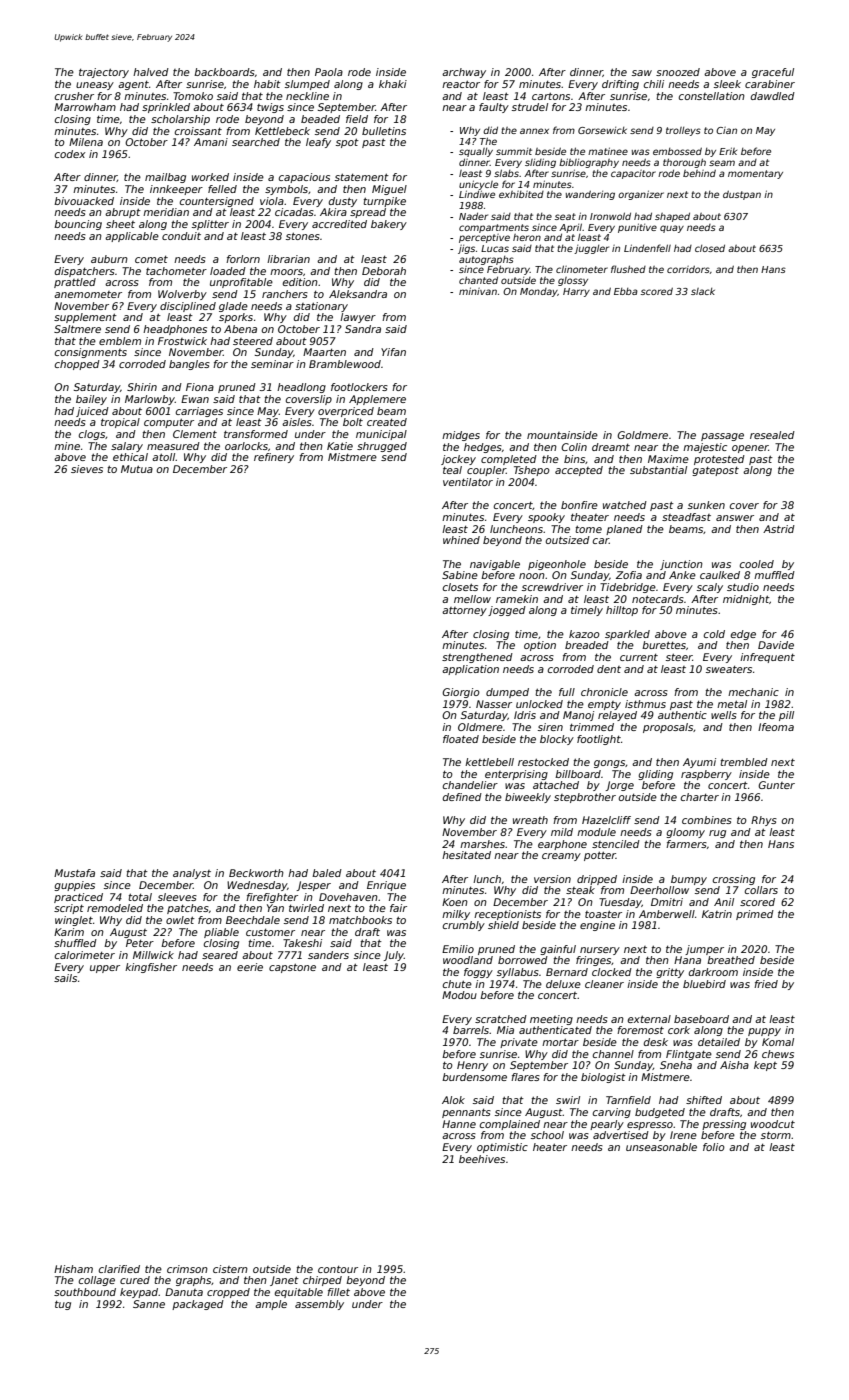  What do you see at coordinates (151, 968) in the screenshot?
I see `kingfisher` at bounding box center [151, 968].
